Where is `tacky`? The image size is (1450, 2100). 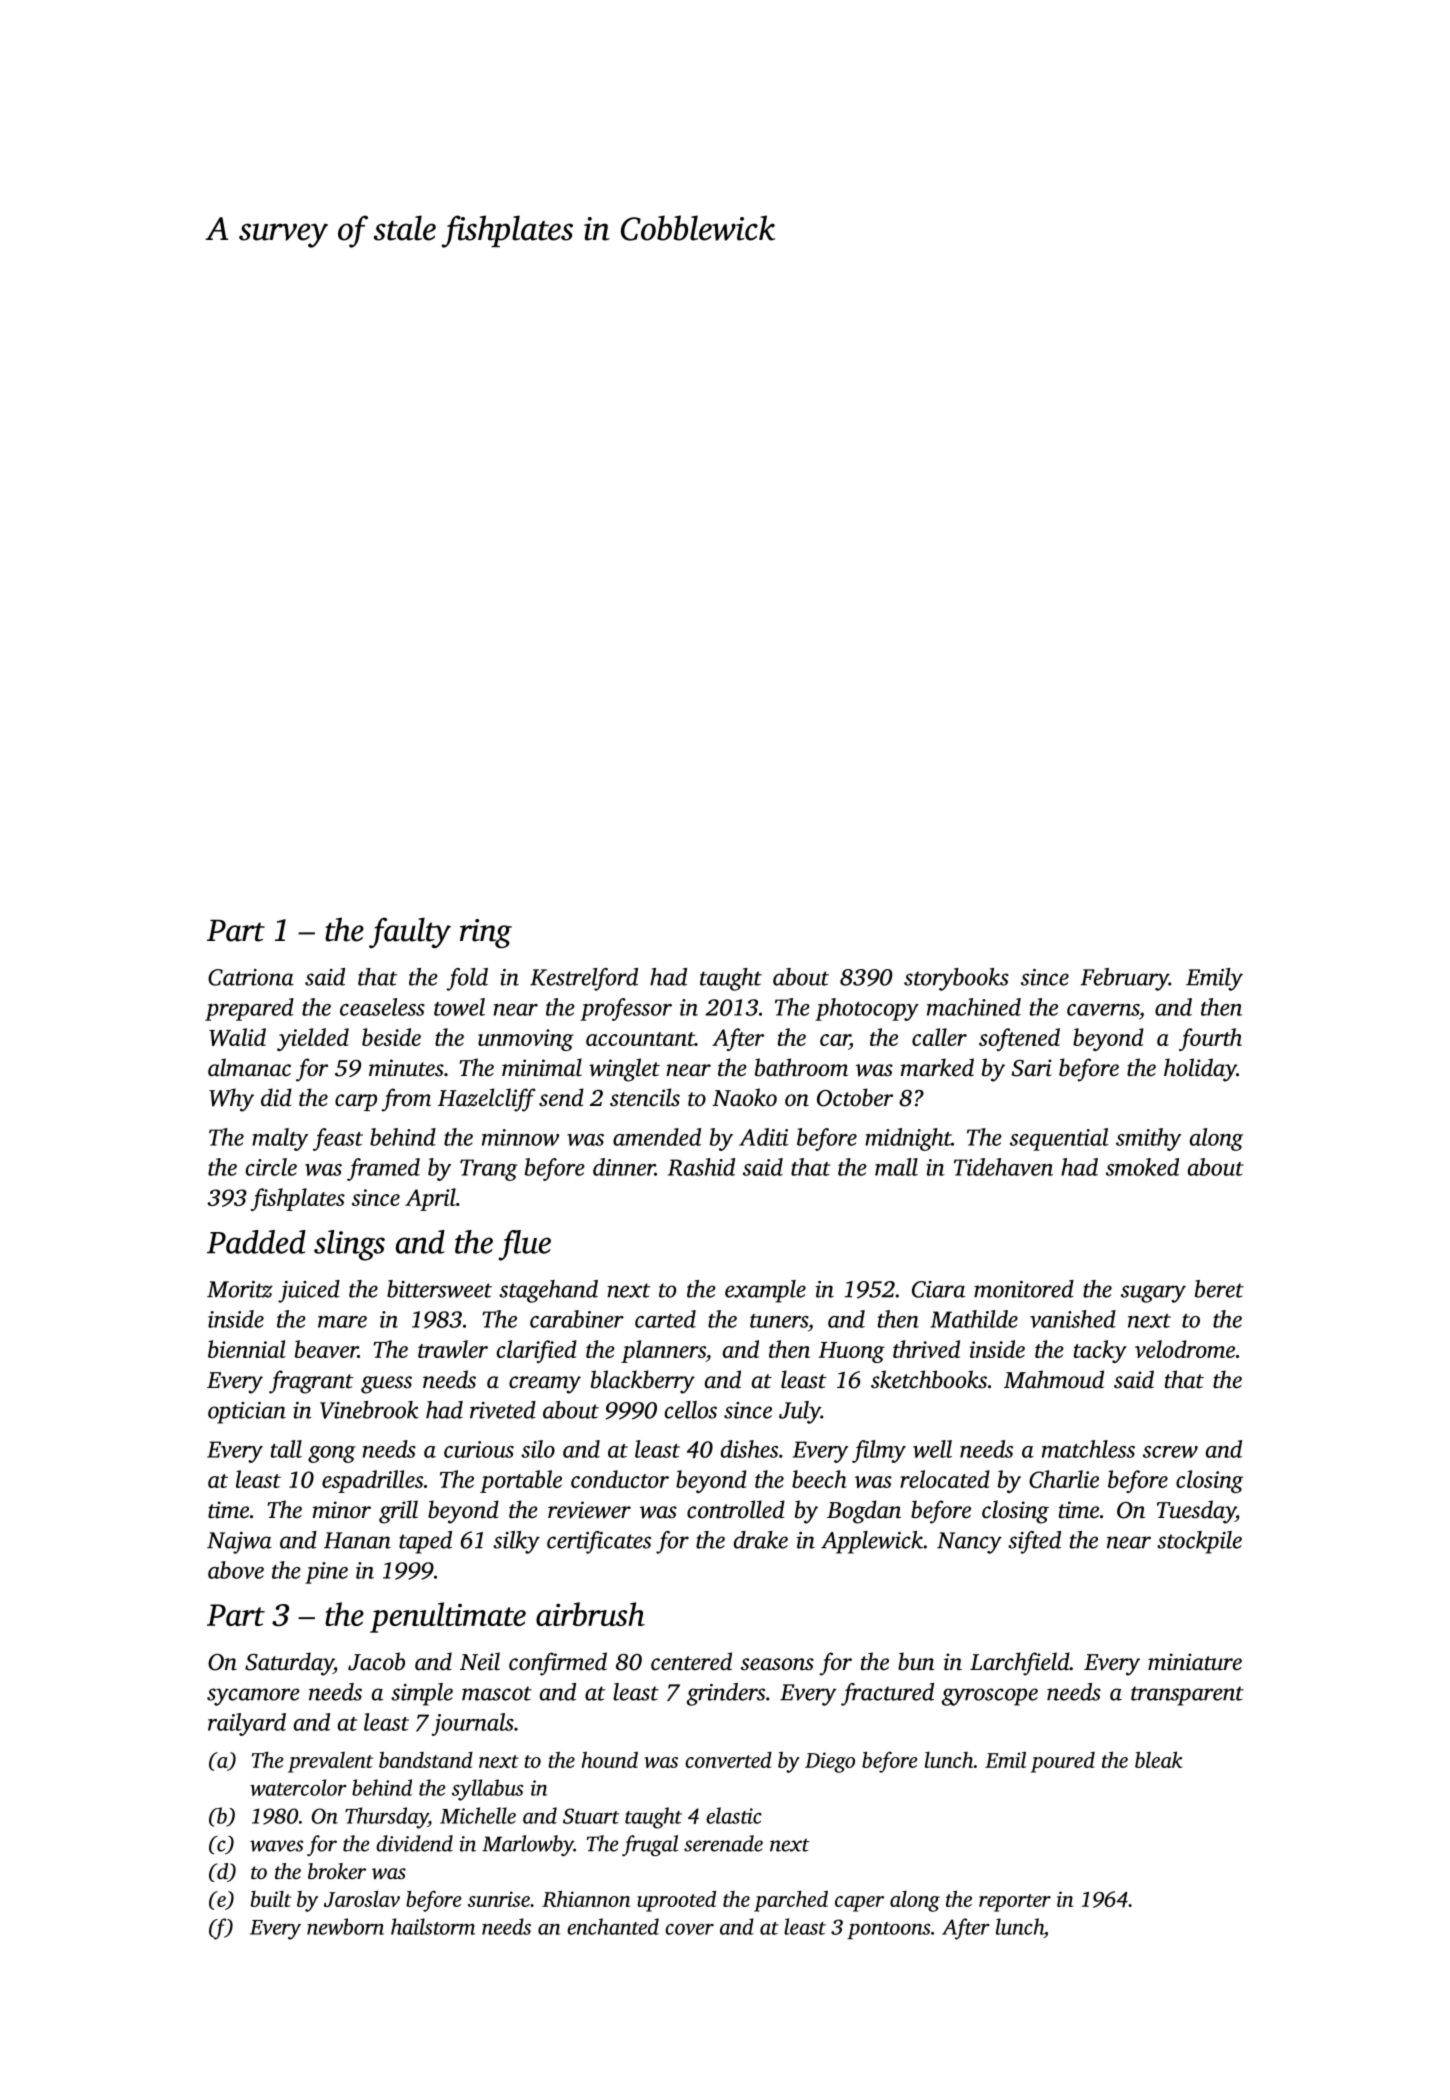 tacky is located at coordinates (1100, 1351).
